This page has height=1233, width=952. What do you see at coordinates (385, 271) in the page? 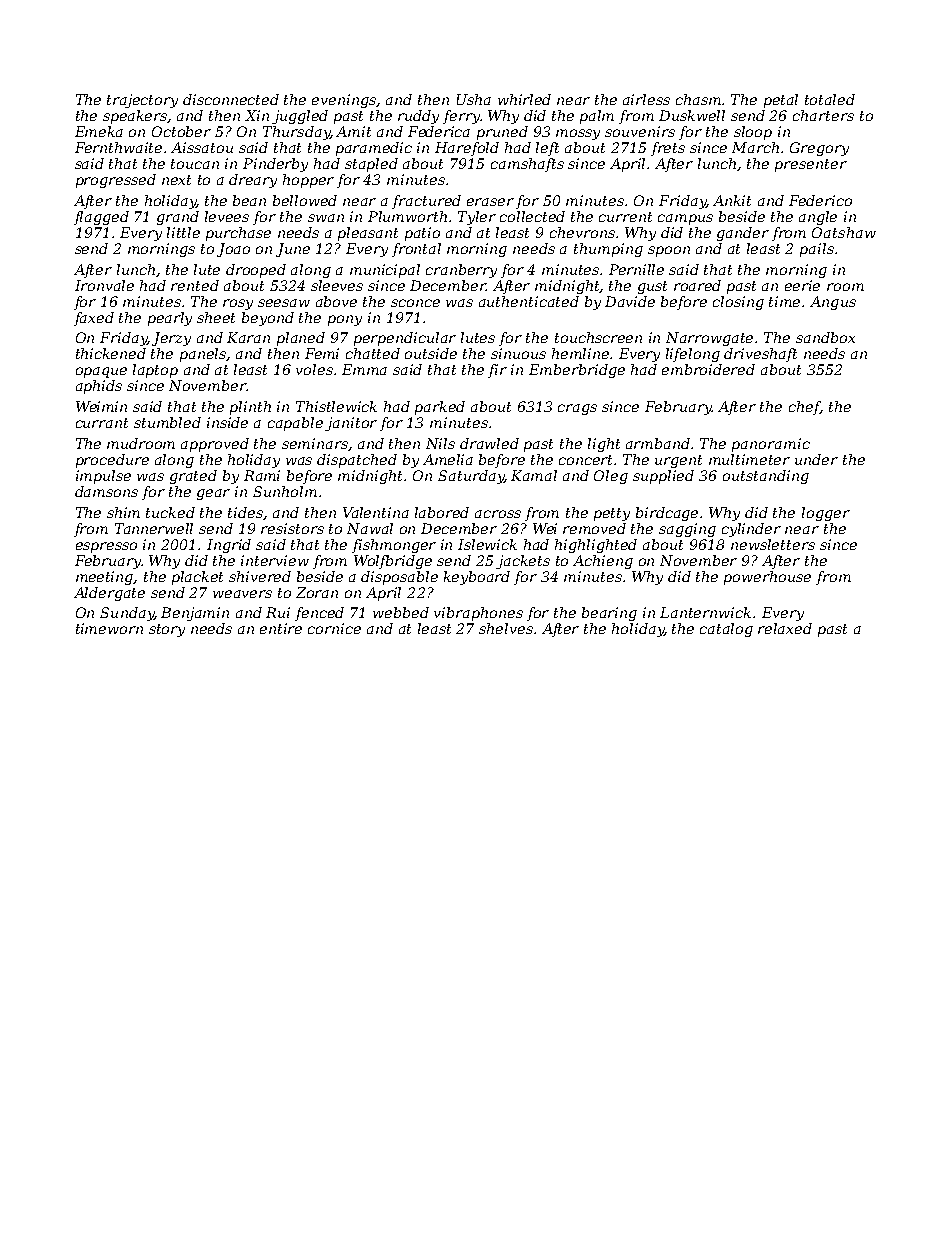
I see `municipal` at bounding box center [385, 271].
